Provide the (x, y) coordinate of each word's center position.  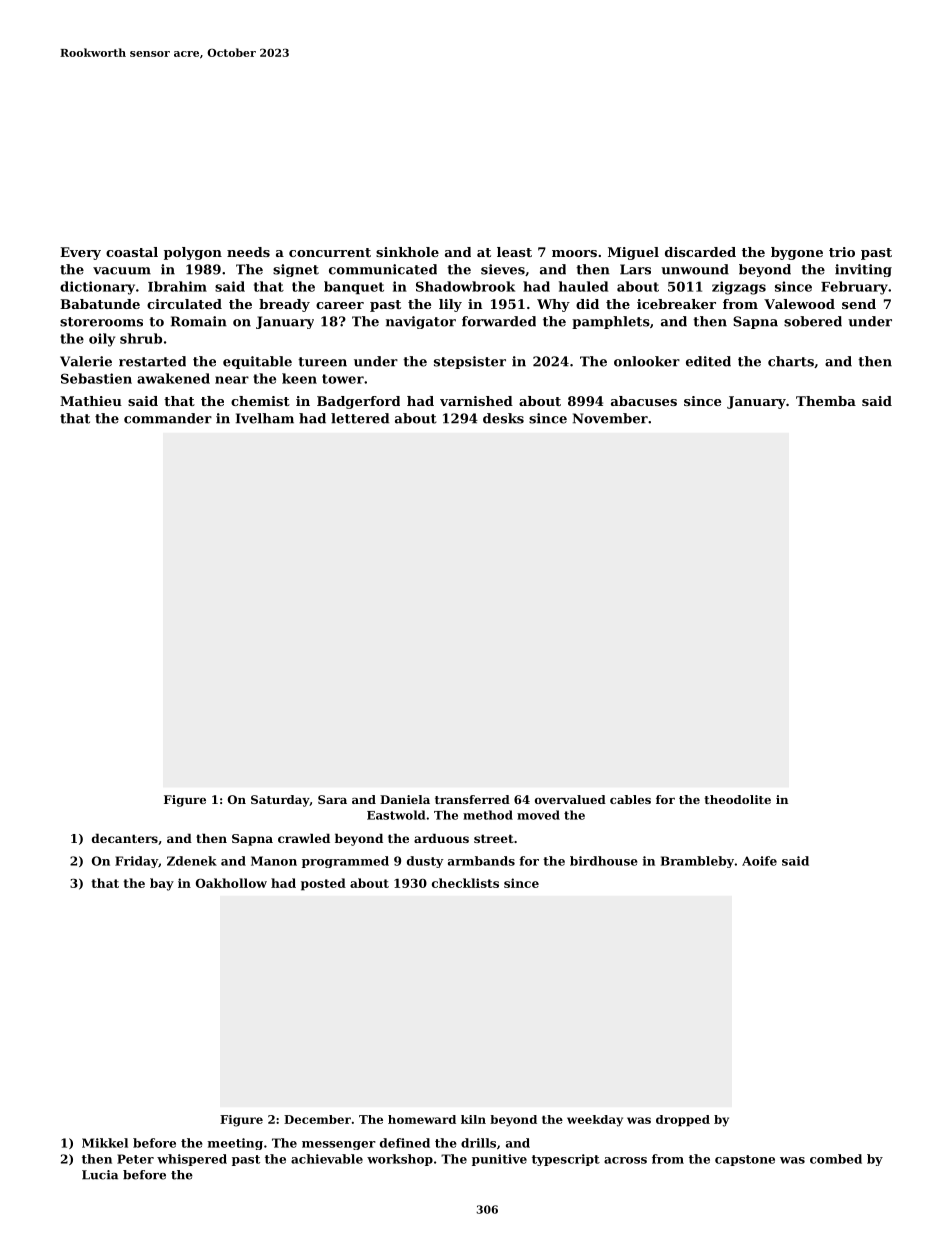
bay (162, 884)
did (587, 304)
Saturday (280, 801)
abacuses (644, 401)
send (859, 304)
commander (168, 418)
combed (836, 1159)
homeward (422, 1119)
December (317, 1119)
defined (405, 1143)
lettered (360, 418)
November (610, 418)
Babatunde (100, 304)
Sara (332, 799)
